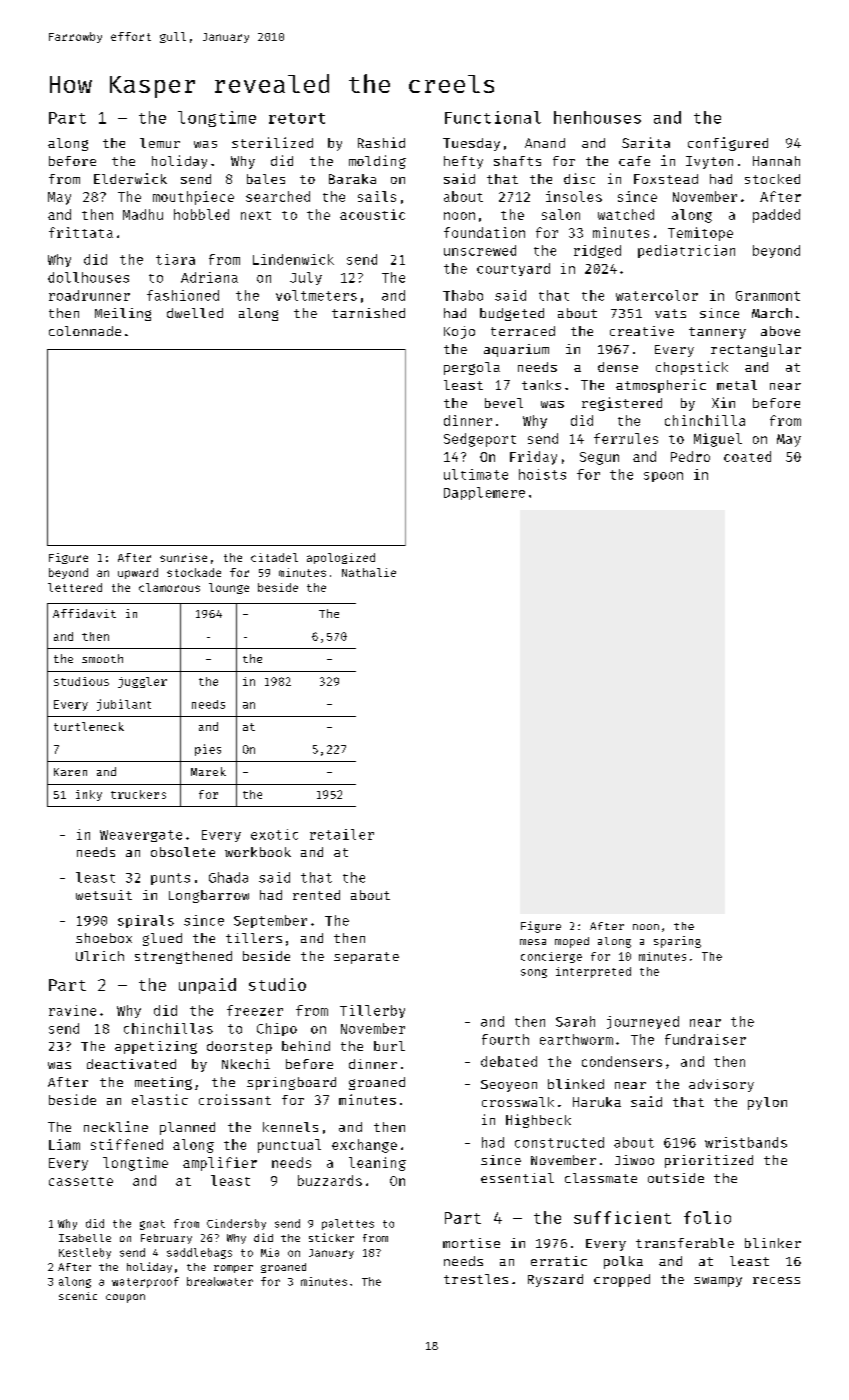 The height and width of the document is (1400, 849). I want to click on roadrunner, so click(89, 295).
